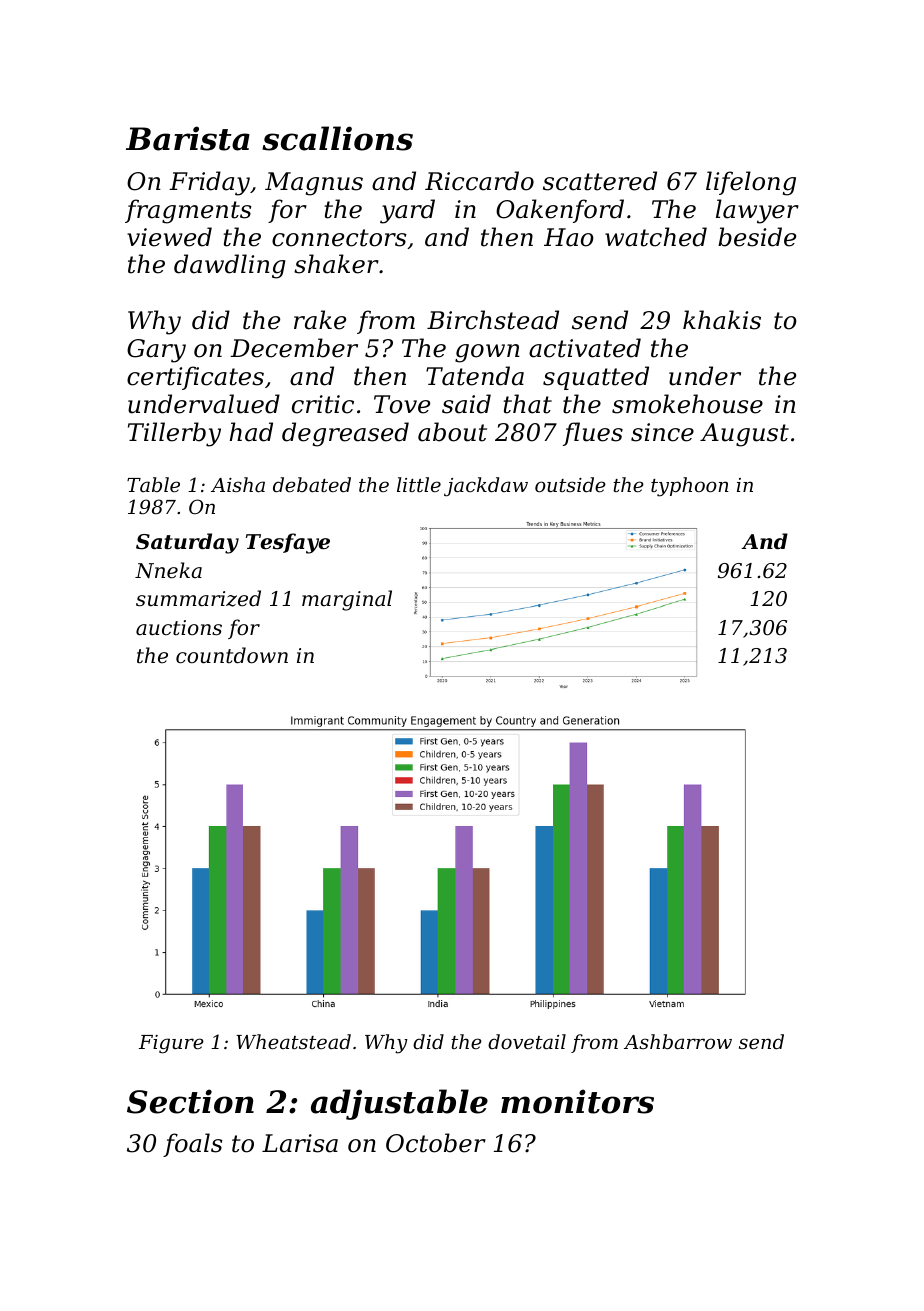 Image resolution: width=924 pixels, height=1311 pixels. What do you see at coordinates (188, 211) in the page?
I see `fragments` at bounding box center [188, 211].
